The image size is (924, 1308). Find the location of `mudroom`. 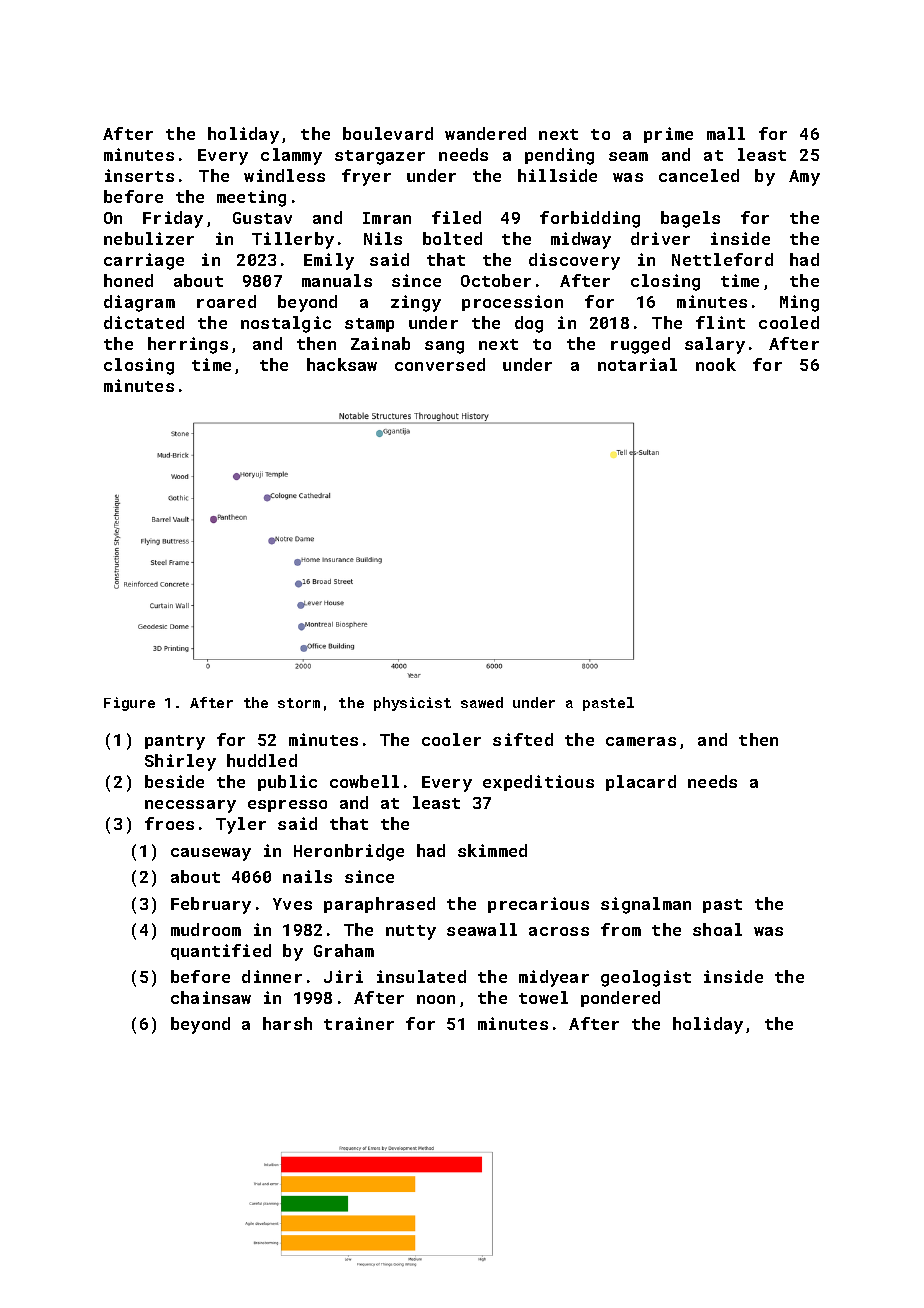

mudroom is located at coordinates (206, 929).
